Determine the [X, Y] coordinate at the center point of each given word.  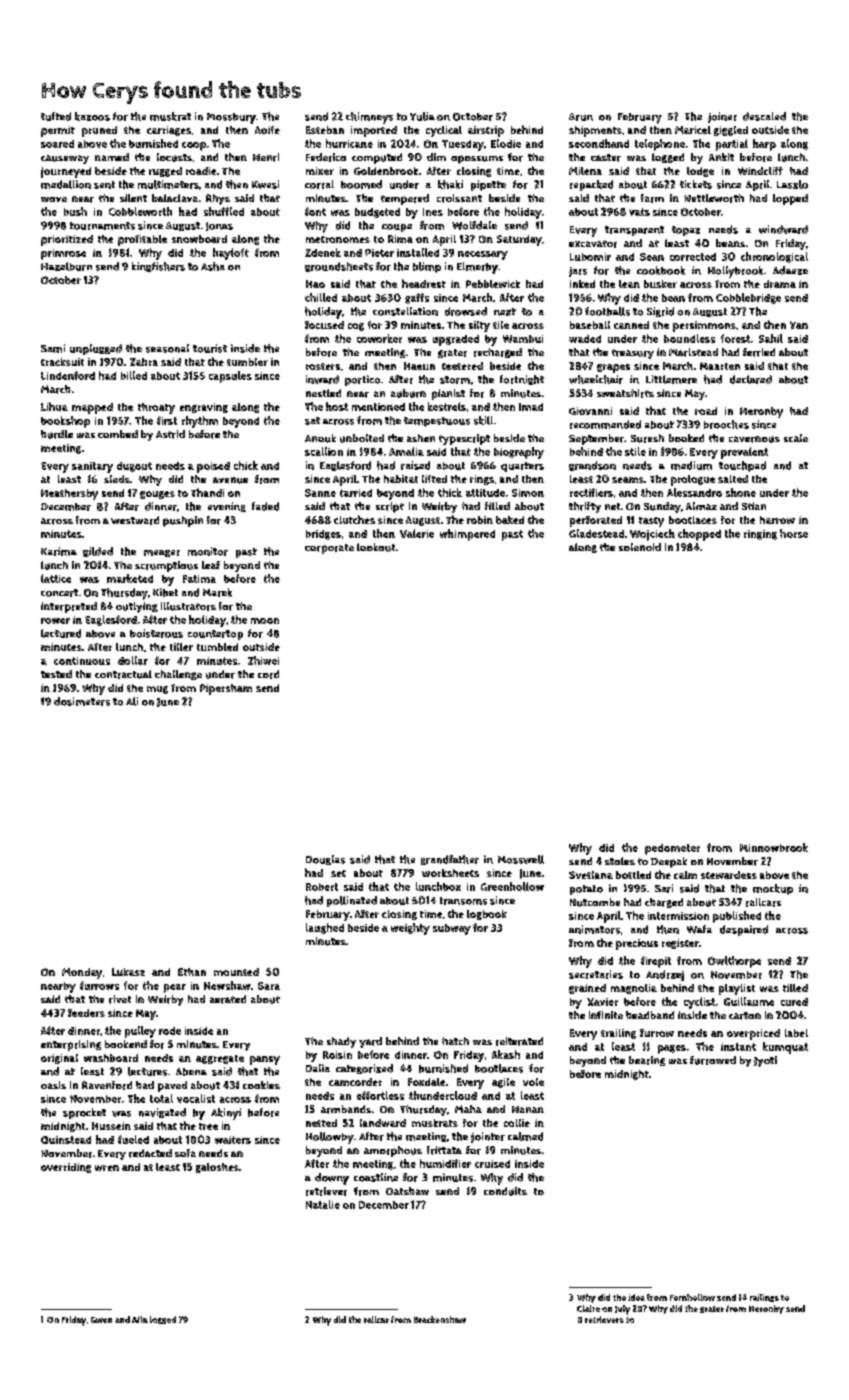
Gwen [101, 1320]
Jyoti [765, 1061]
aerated [228, 999]
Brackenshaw [440, 1319]
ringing [760, 535]
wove [54, 199]
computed [377, 158]
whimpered [467, 535]
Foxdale [426, 1082]
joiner [722, 117]
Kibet [165, 592]
